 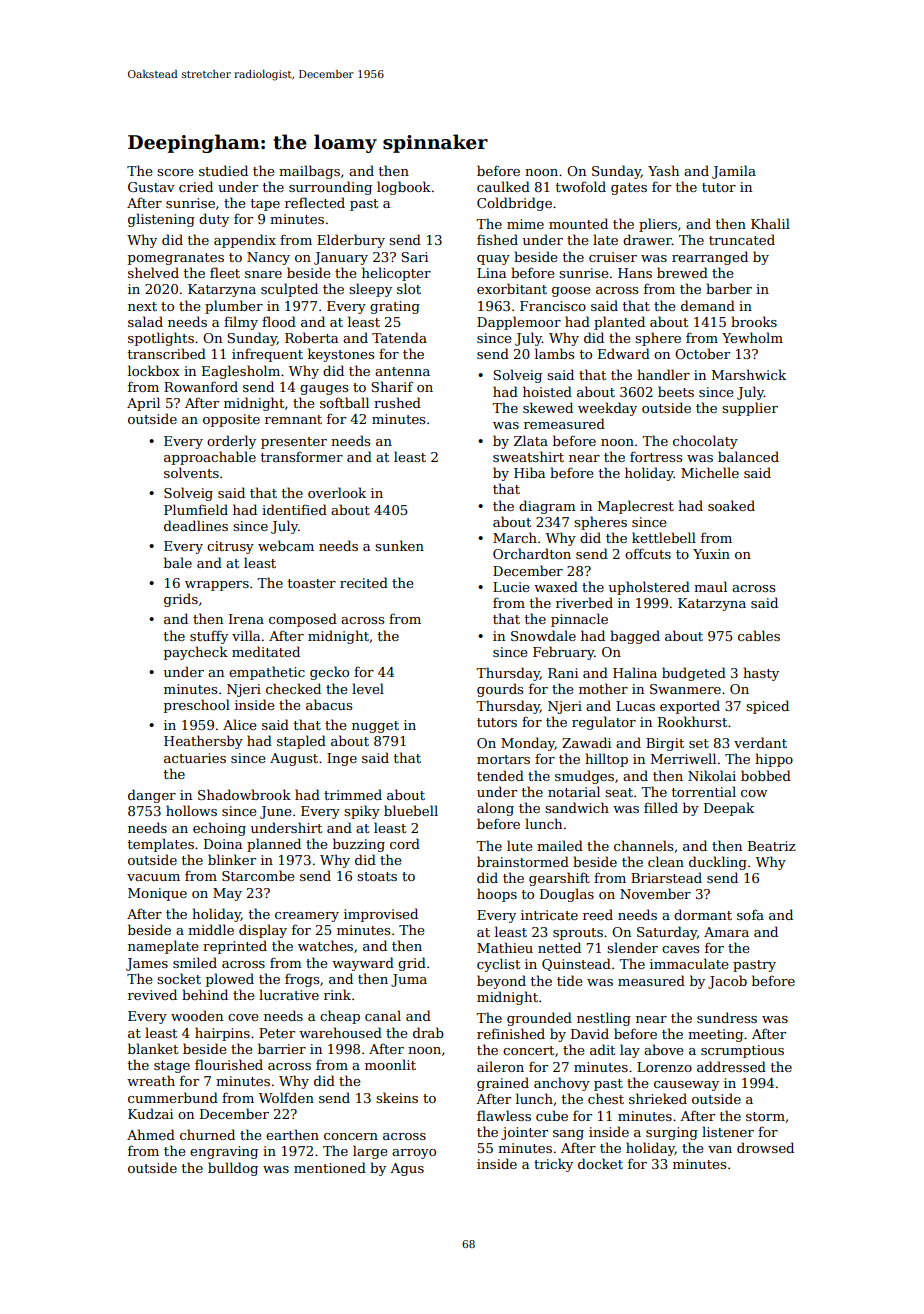 What do you see at coordinates (720, 1149) in the screenshot?
I see `van` at bounding box center [720, 1149].
